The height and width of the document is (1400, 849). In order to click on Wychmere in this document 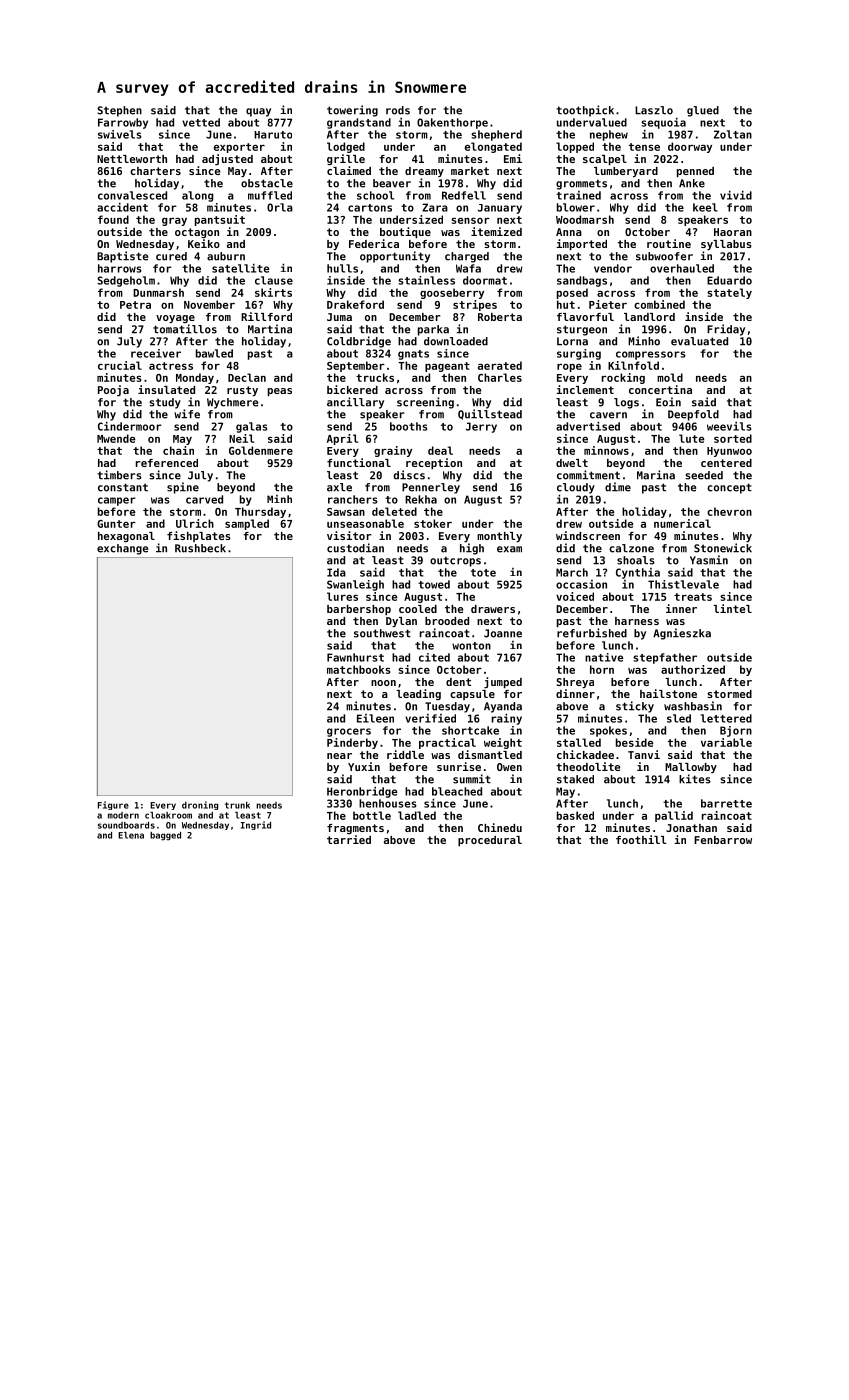, I will do `click(232, 403)`.
